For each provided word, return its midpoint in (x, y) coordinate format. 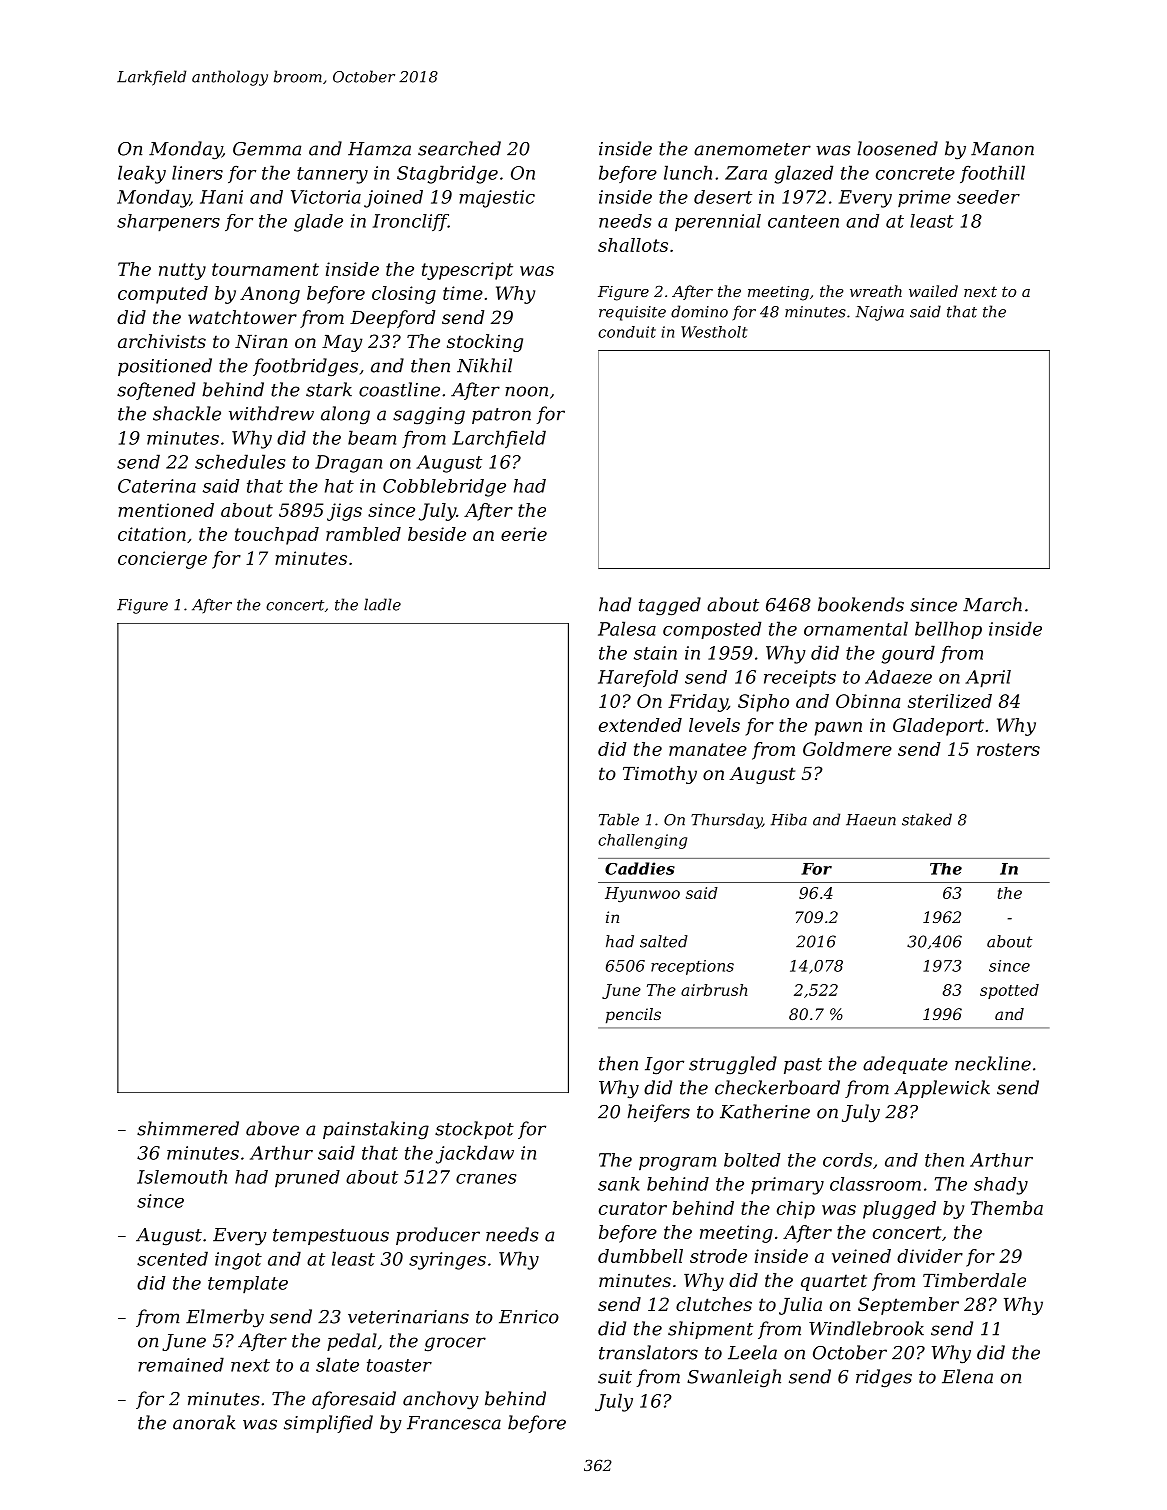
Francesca (454, 1423)
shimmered (188, 1128)
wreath (876, 291)
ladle (382, 604)
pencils (633, 1016)
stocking (485, 343)
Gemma (267, 149)
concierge (162, 560)
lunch (688, 172)
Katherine (765, 1111)
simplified (328, 1424)
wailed (933, 291)
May (342, 343)
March (992, 604)
